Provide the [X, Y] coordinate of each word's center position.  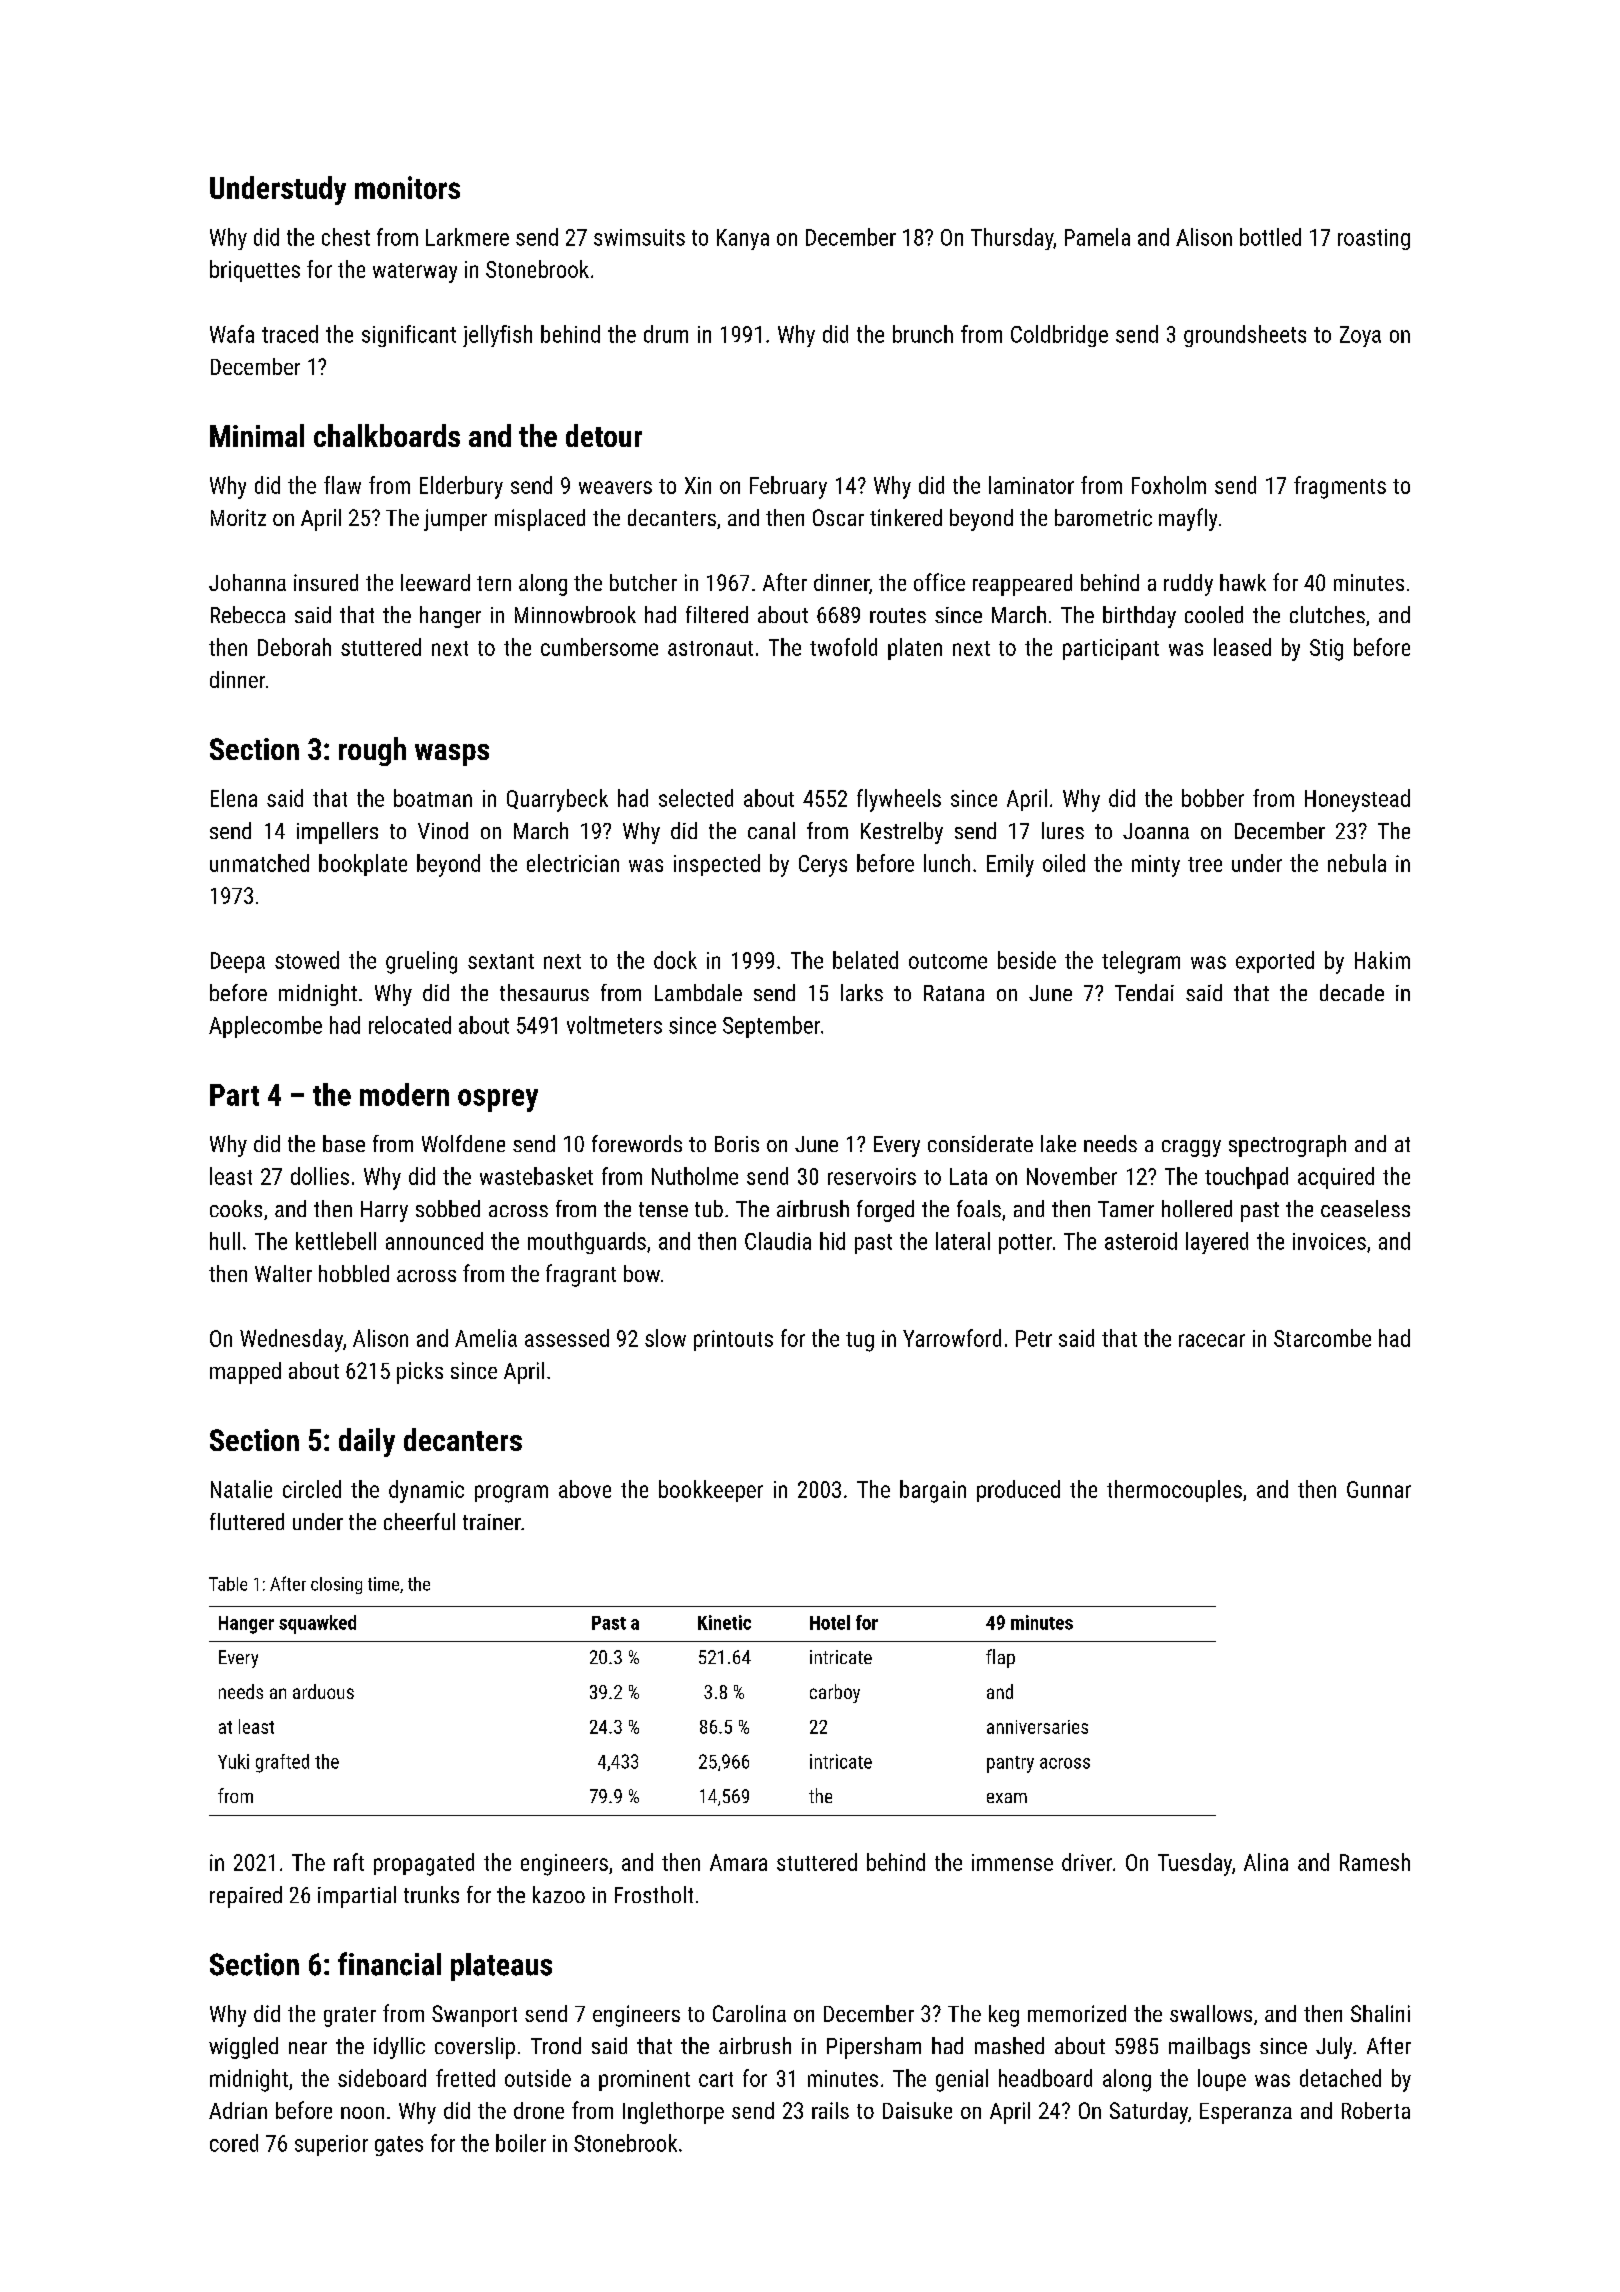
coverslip [475, 2048]
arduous [323, 1691]
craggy [1191, 1148]
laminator [1031, 485]
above [585, 1489]
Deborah [294, 647]
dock [675, 960]
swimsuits [639, 237]
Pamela [1097, 237]
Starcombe [1322, 1338]
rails [830, 2110]
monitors [407, 187]
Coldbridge [1059, 336]
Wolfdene [463, 1143]
